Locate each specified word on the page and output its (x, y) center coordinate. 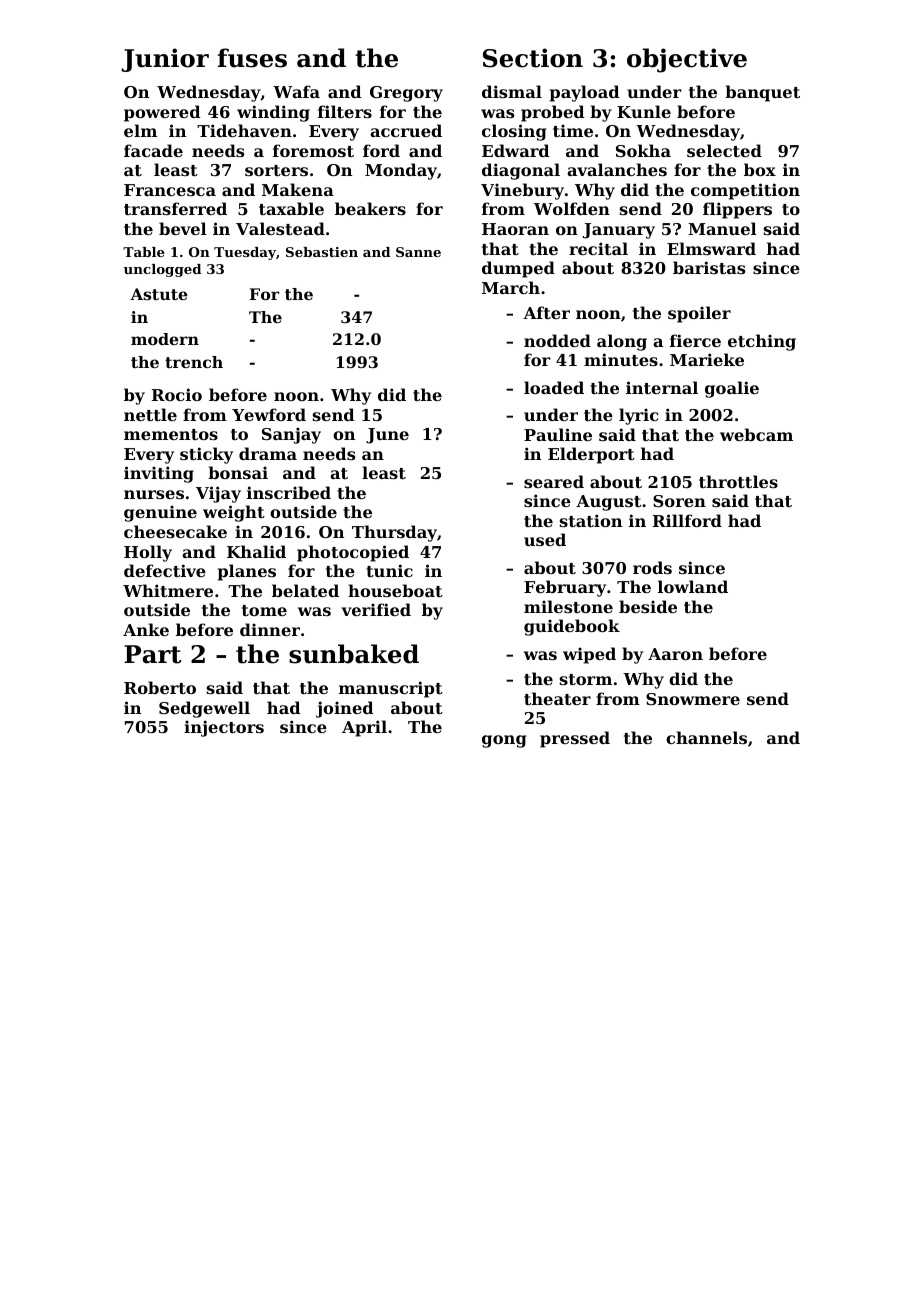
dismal (512, 91)
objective (687, 60)
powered (162, 113)
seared (554, 481)
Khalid (256, 551)
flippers (737, 210)
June (387, 436)
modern (165, 339)
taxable (291, 208)
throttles (738, 481)
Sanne (418, 252)
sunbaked (354, 654)
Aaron (675, 654)
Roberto (160, 687)
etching (762, 342)
